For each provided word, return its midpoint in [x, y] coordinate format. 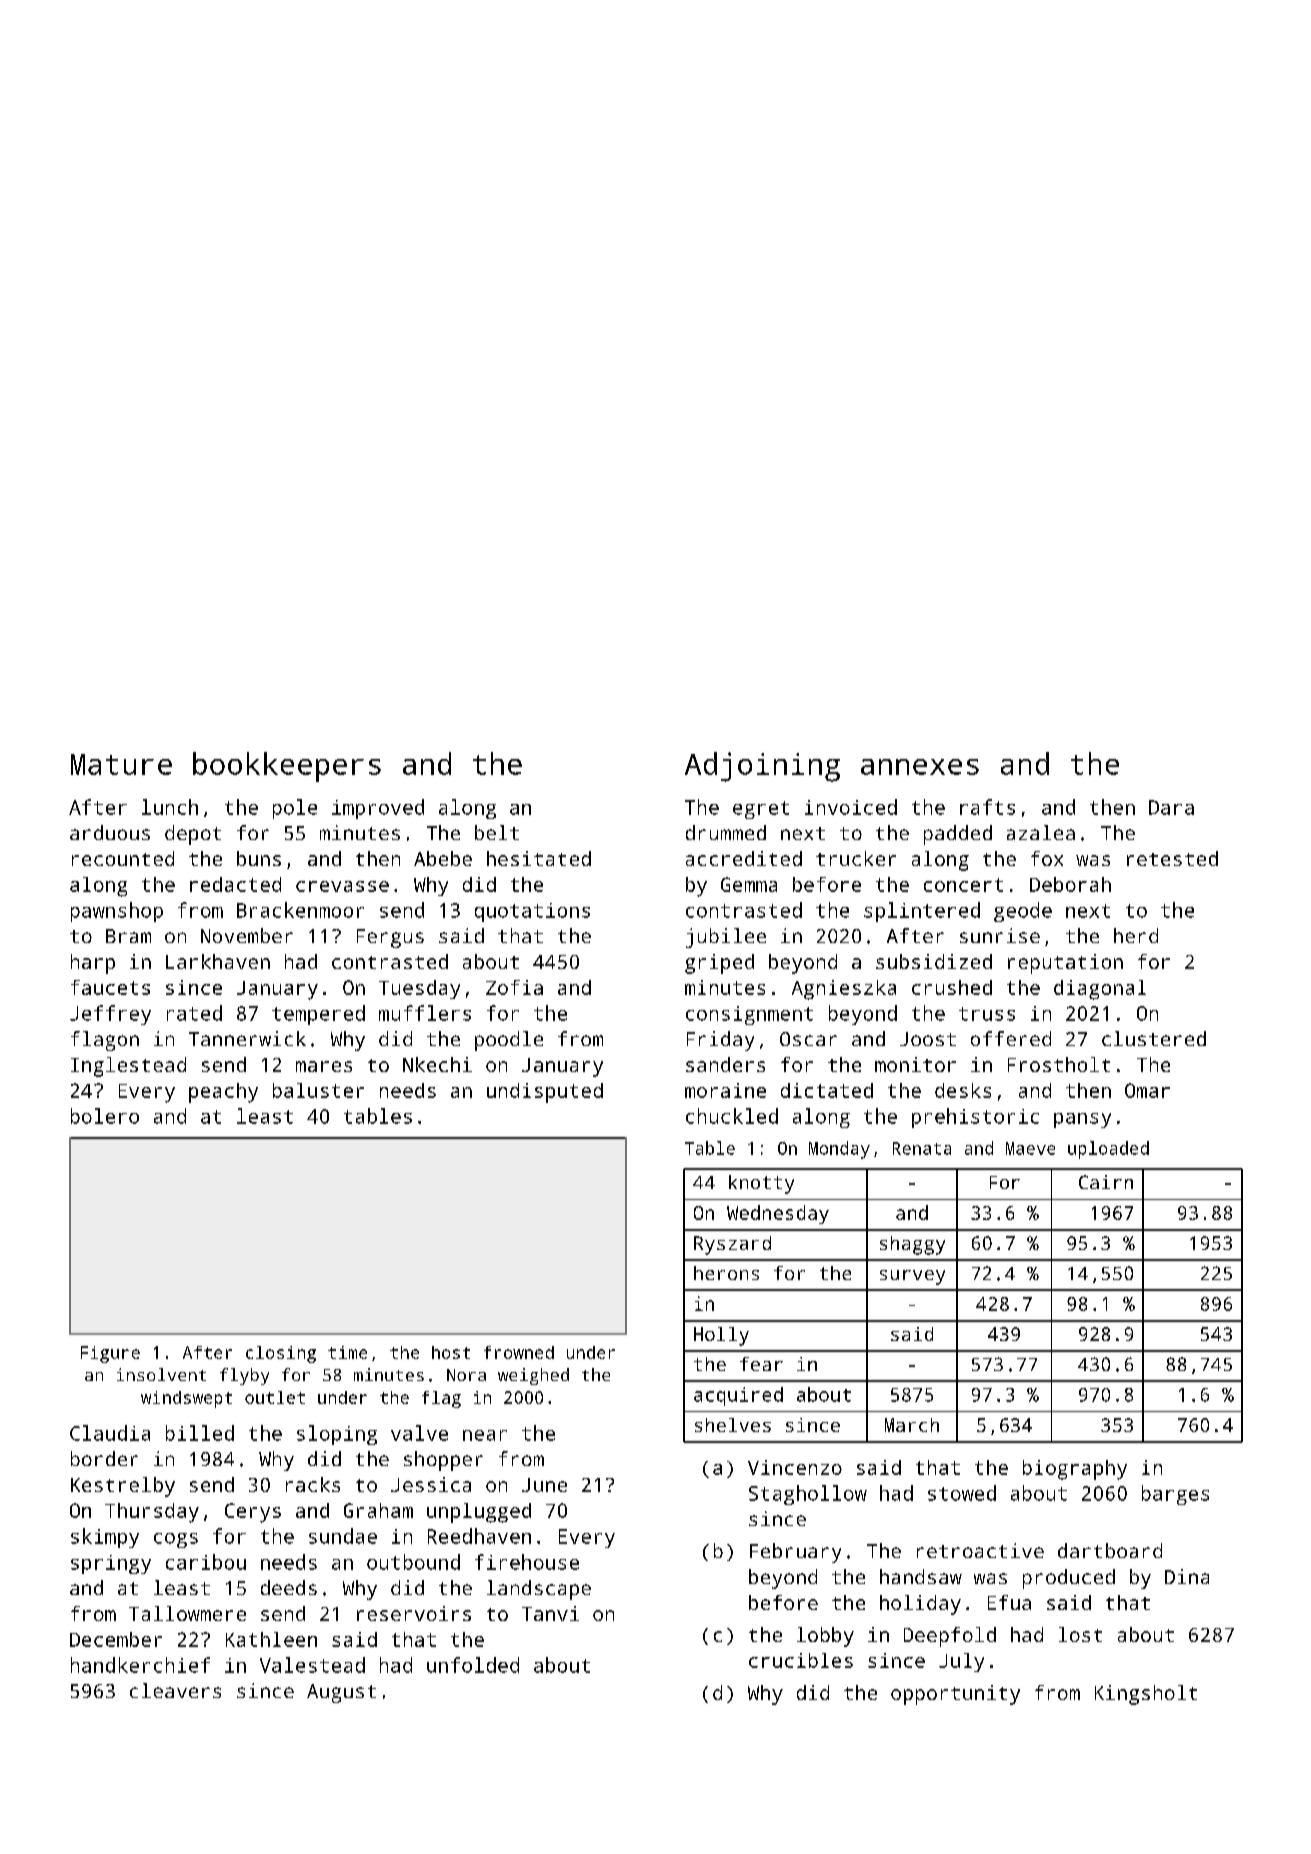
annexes [920, 767]
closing [281, 1354]
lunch [170, 807]
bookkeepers [287, 767]
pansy [1082, 1120]
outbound [413, 1562]
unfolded [473, 1665]
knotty [761, 1184]
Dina [1187, 1576]
